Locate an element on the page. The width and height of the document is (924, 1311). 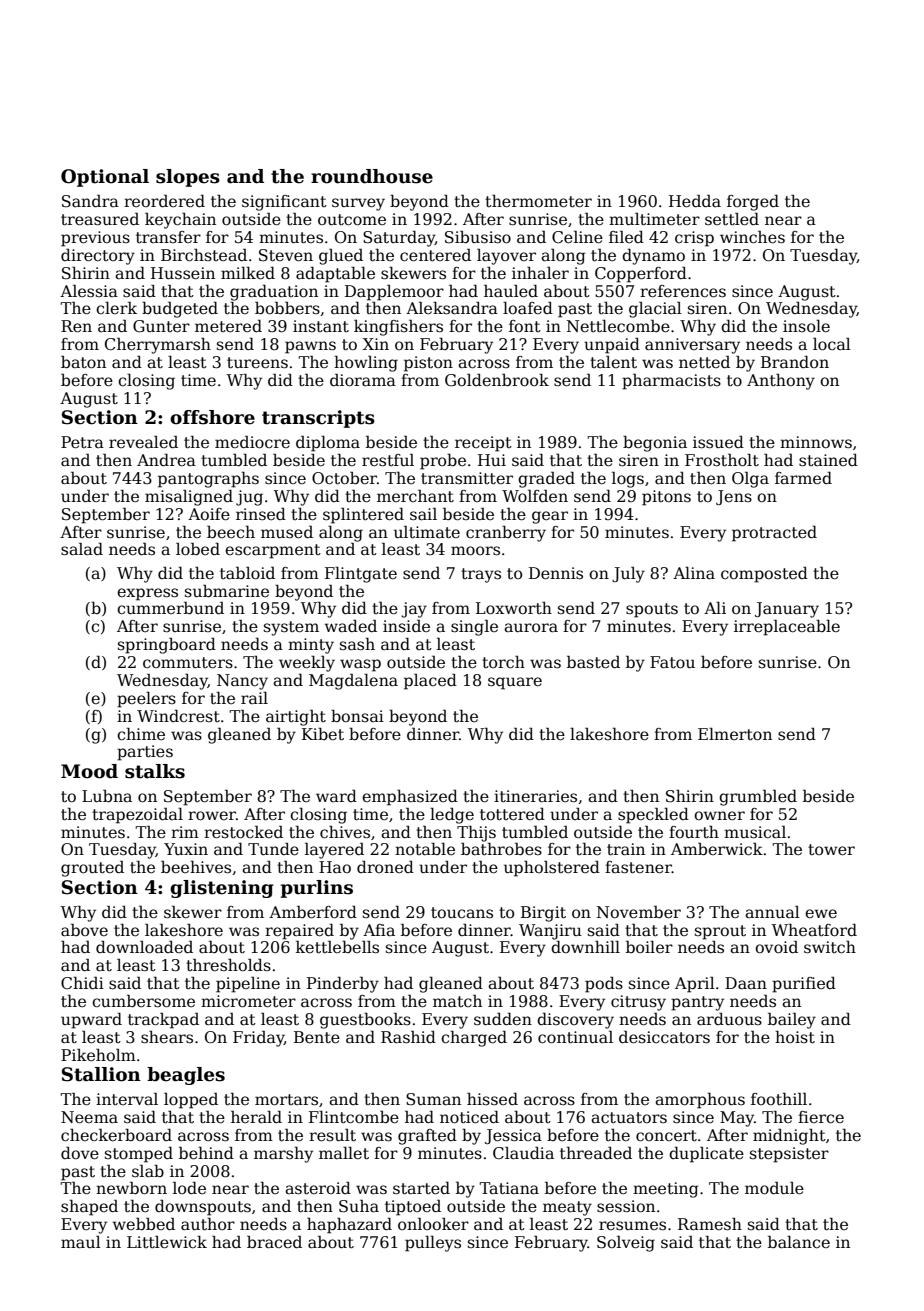
Optional is located at coordinates (105, 178).
